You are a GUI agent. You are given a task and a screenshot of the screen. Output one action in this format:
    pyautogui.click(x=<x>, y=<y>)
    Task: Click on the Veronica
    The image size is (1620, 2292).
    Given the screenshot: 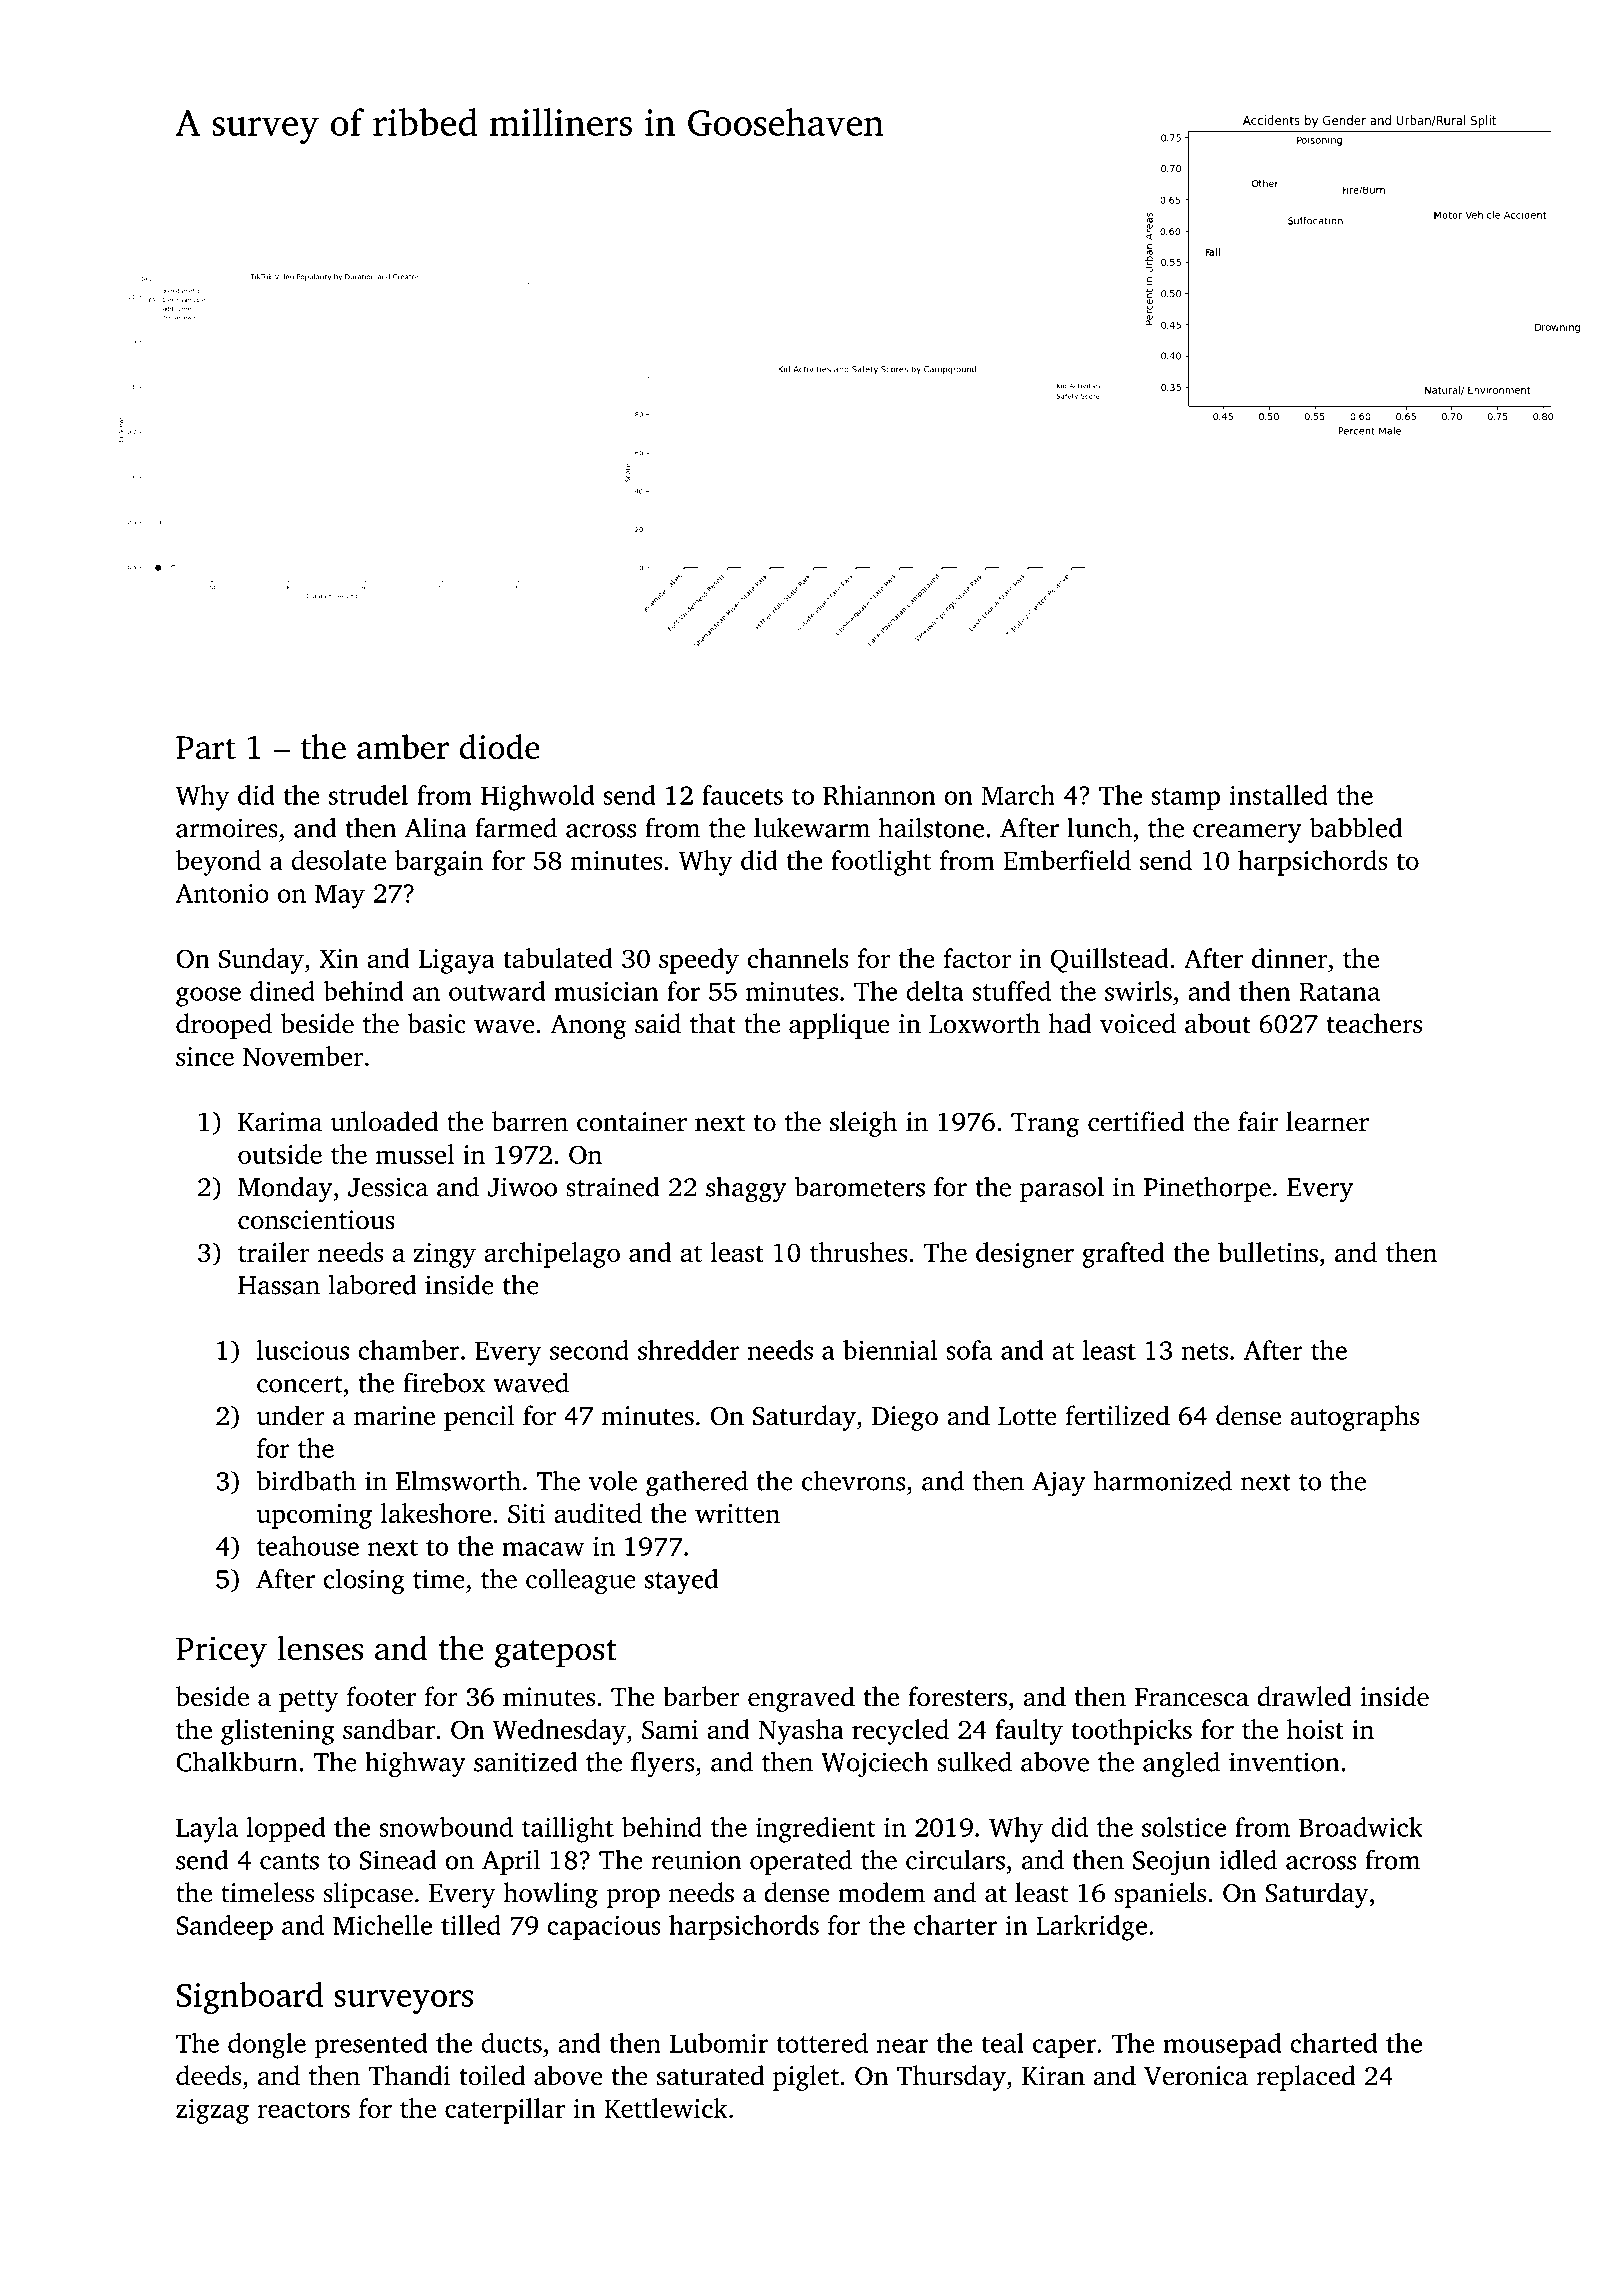 What is the action you would take?
    pyautogui.click(x=1196, y=2076)
